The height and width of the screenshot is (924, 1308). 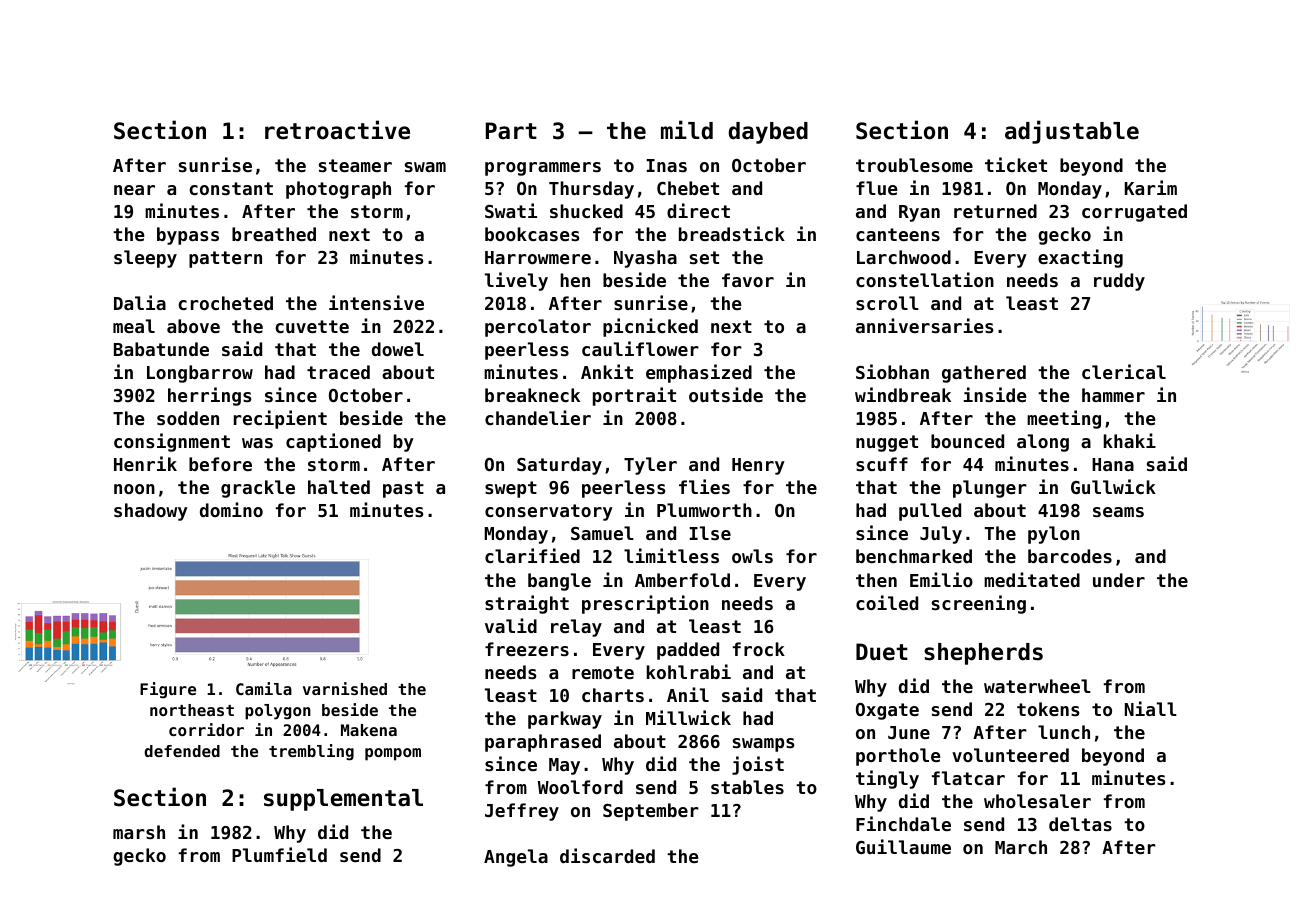 What do you see at coordinates (995, 211) in the screenshot?
I see `returned` at bounding box center [995, 211].
